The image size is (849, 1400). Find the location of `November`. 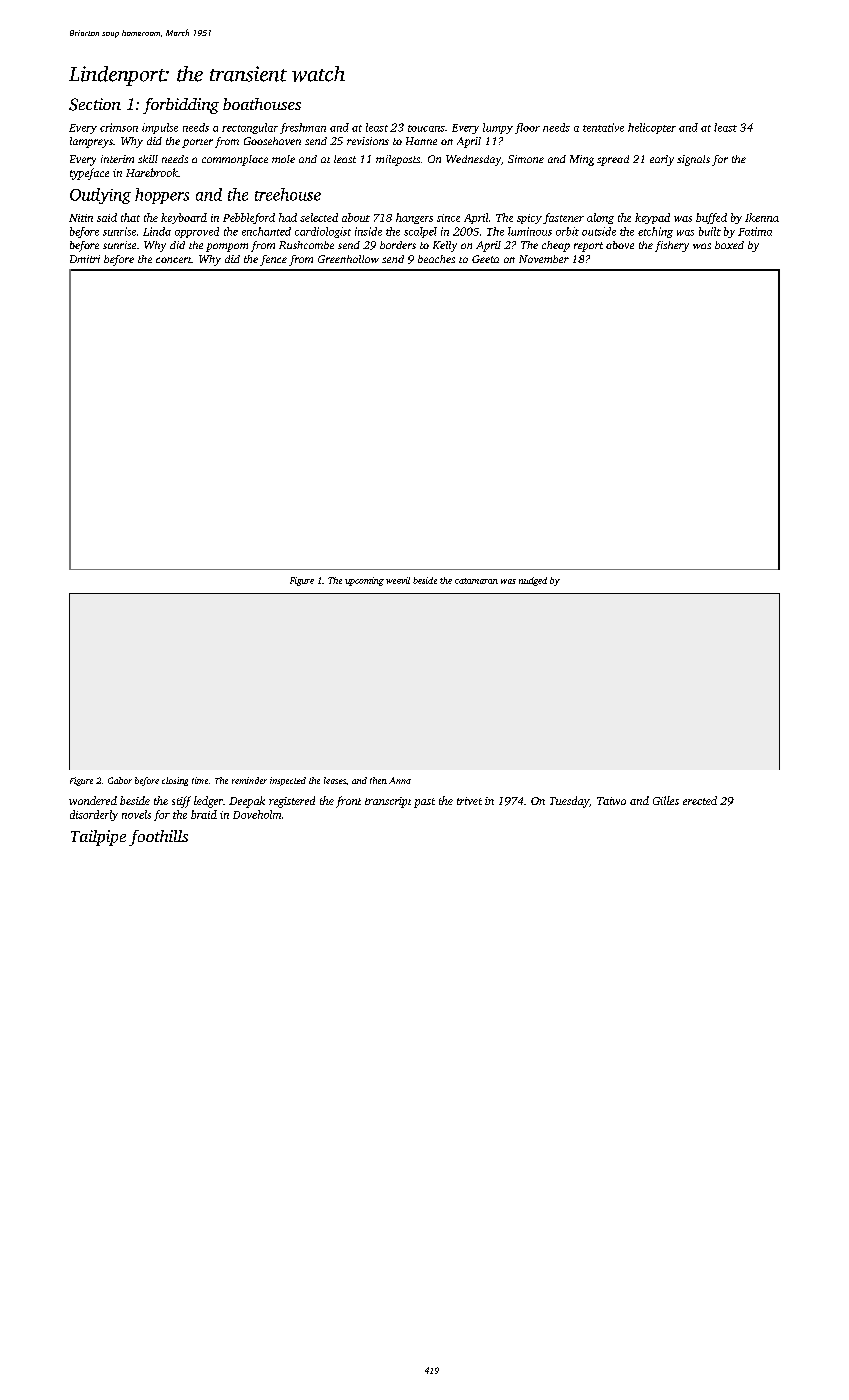

November is located at coordinates (544, 259).
